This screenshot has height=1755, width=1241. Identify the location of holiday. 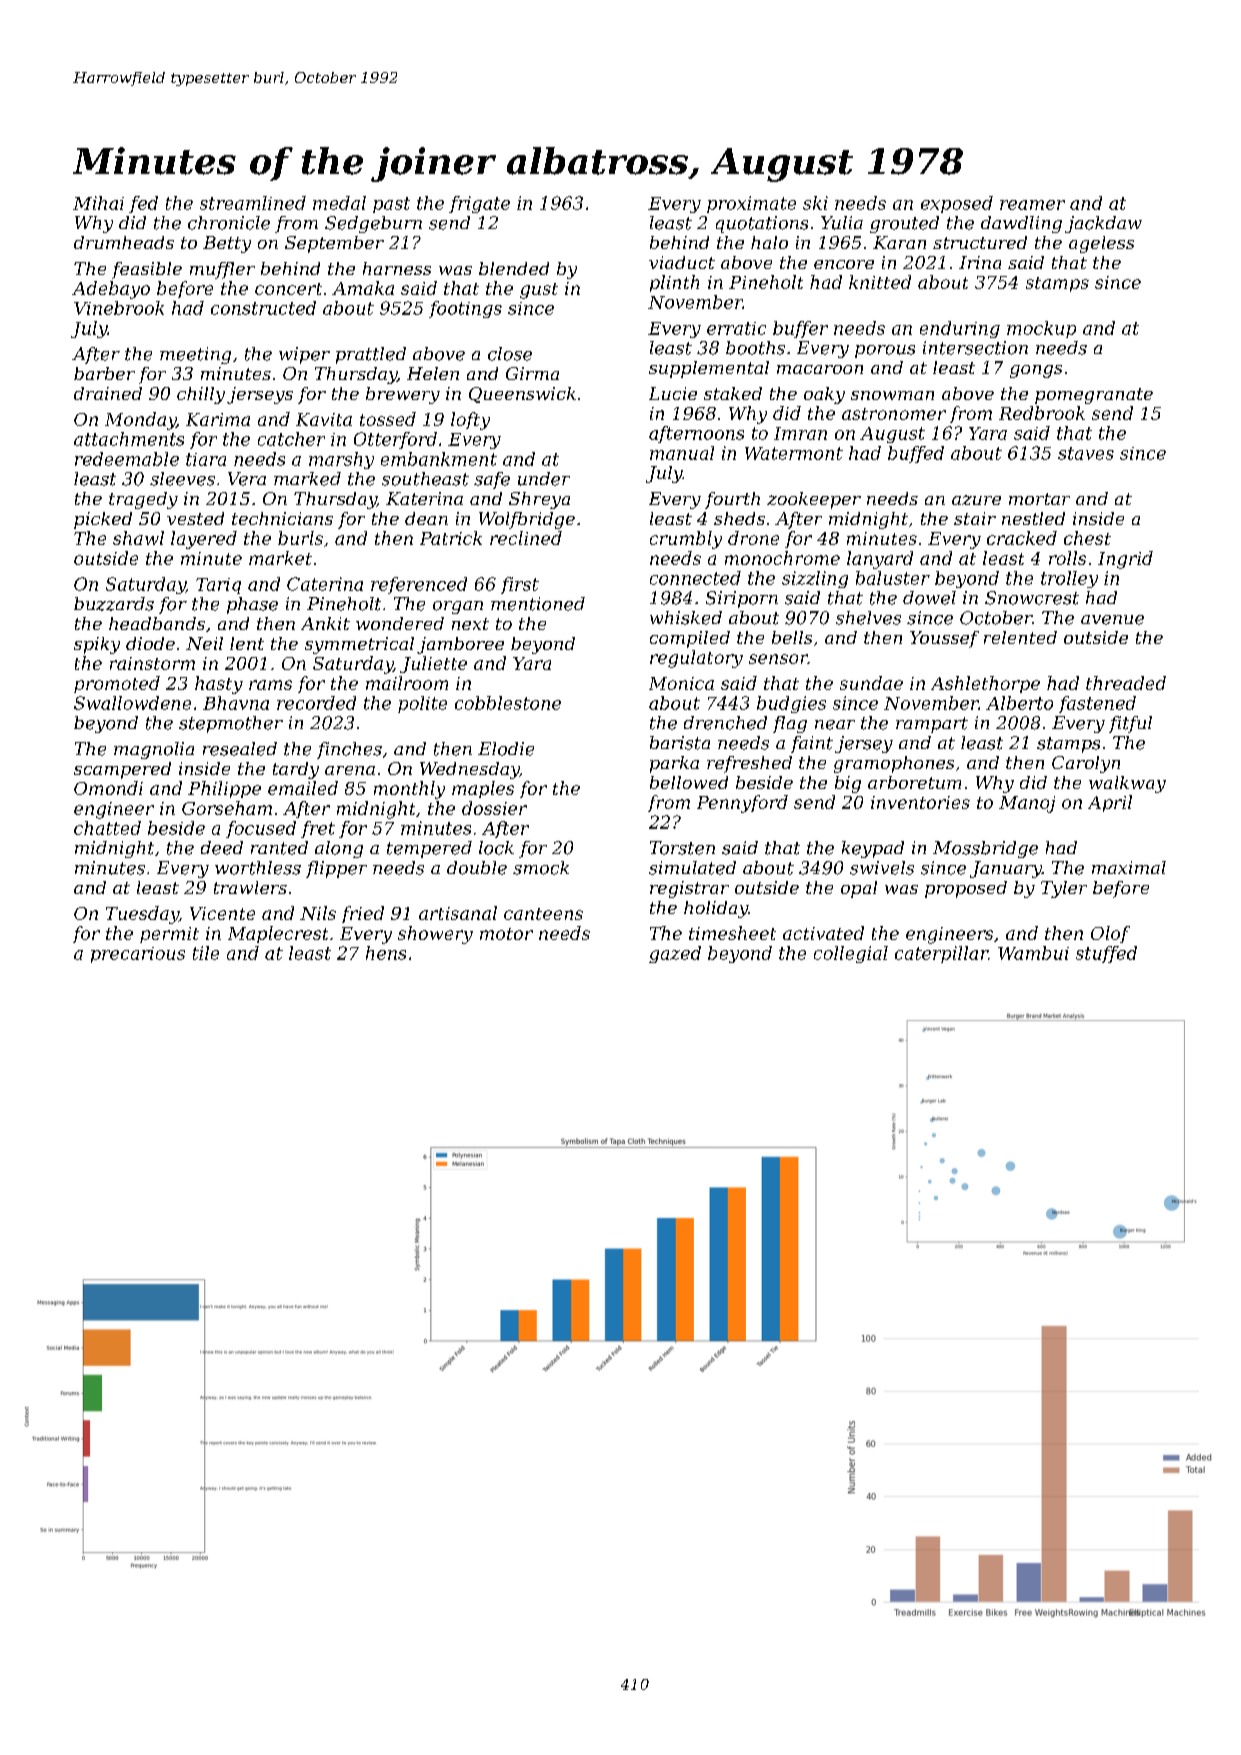
(716, 909).
